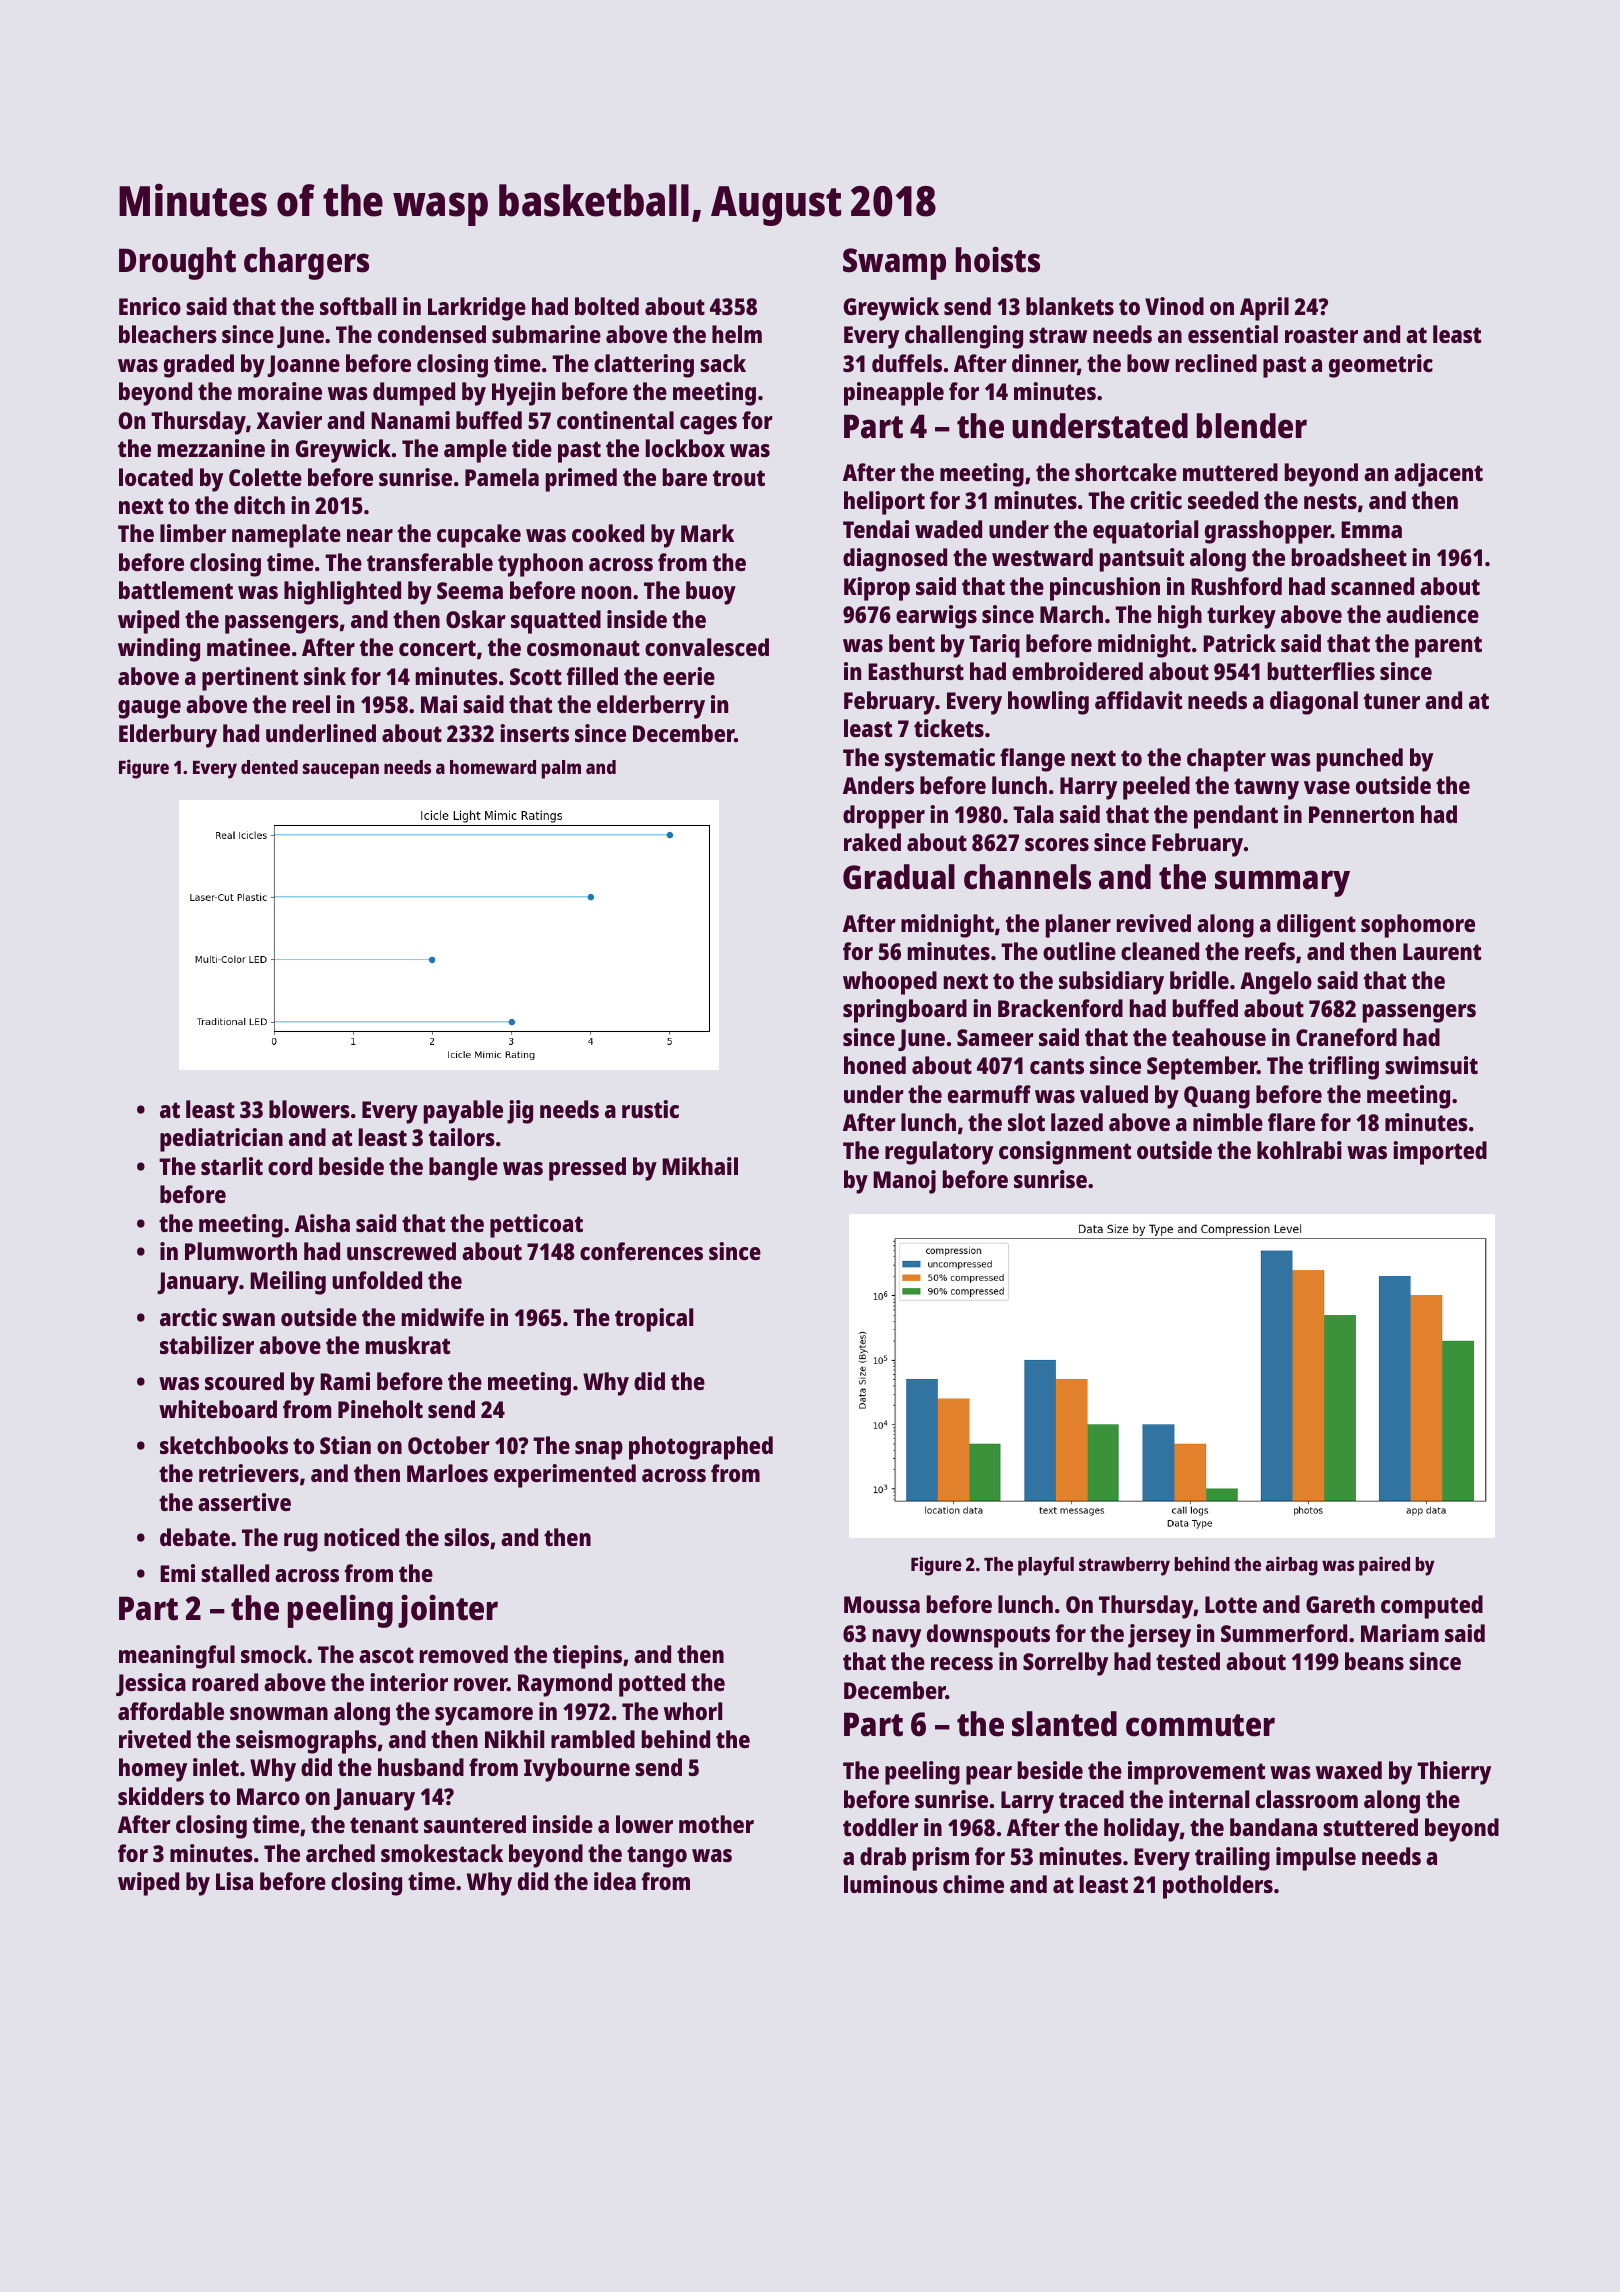 This screenshot has width=1620, height=2292. Describe the element at coordinates (221, 1140) in the screenshot. I see `pediatrician` at that location.
